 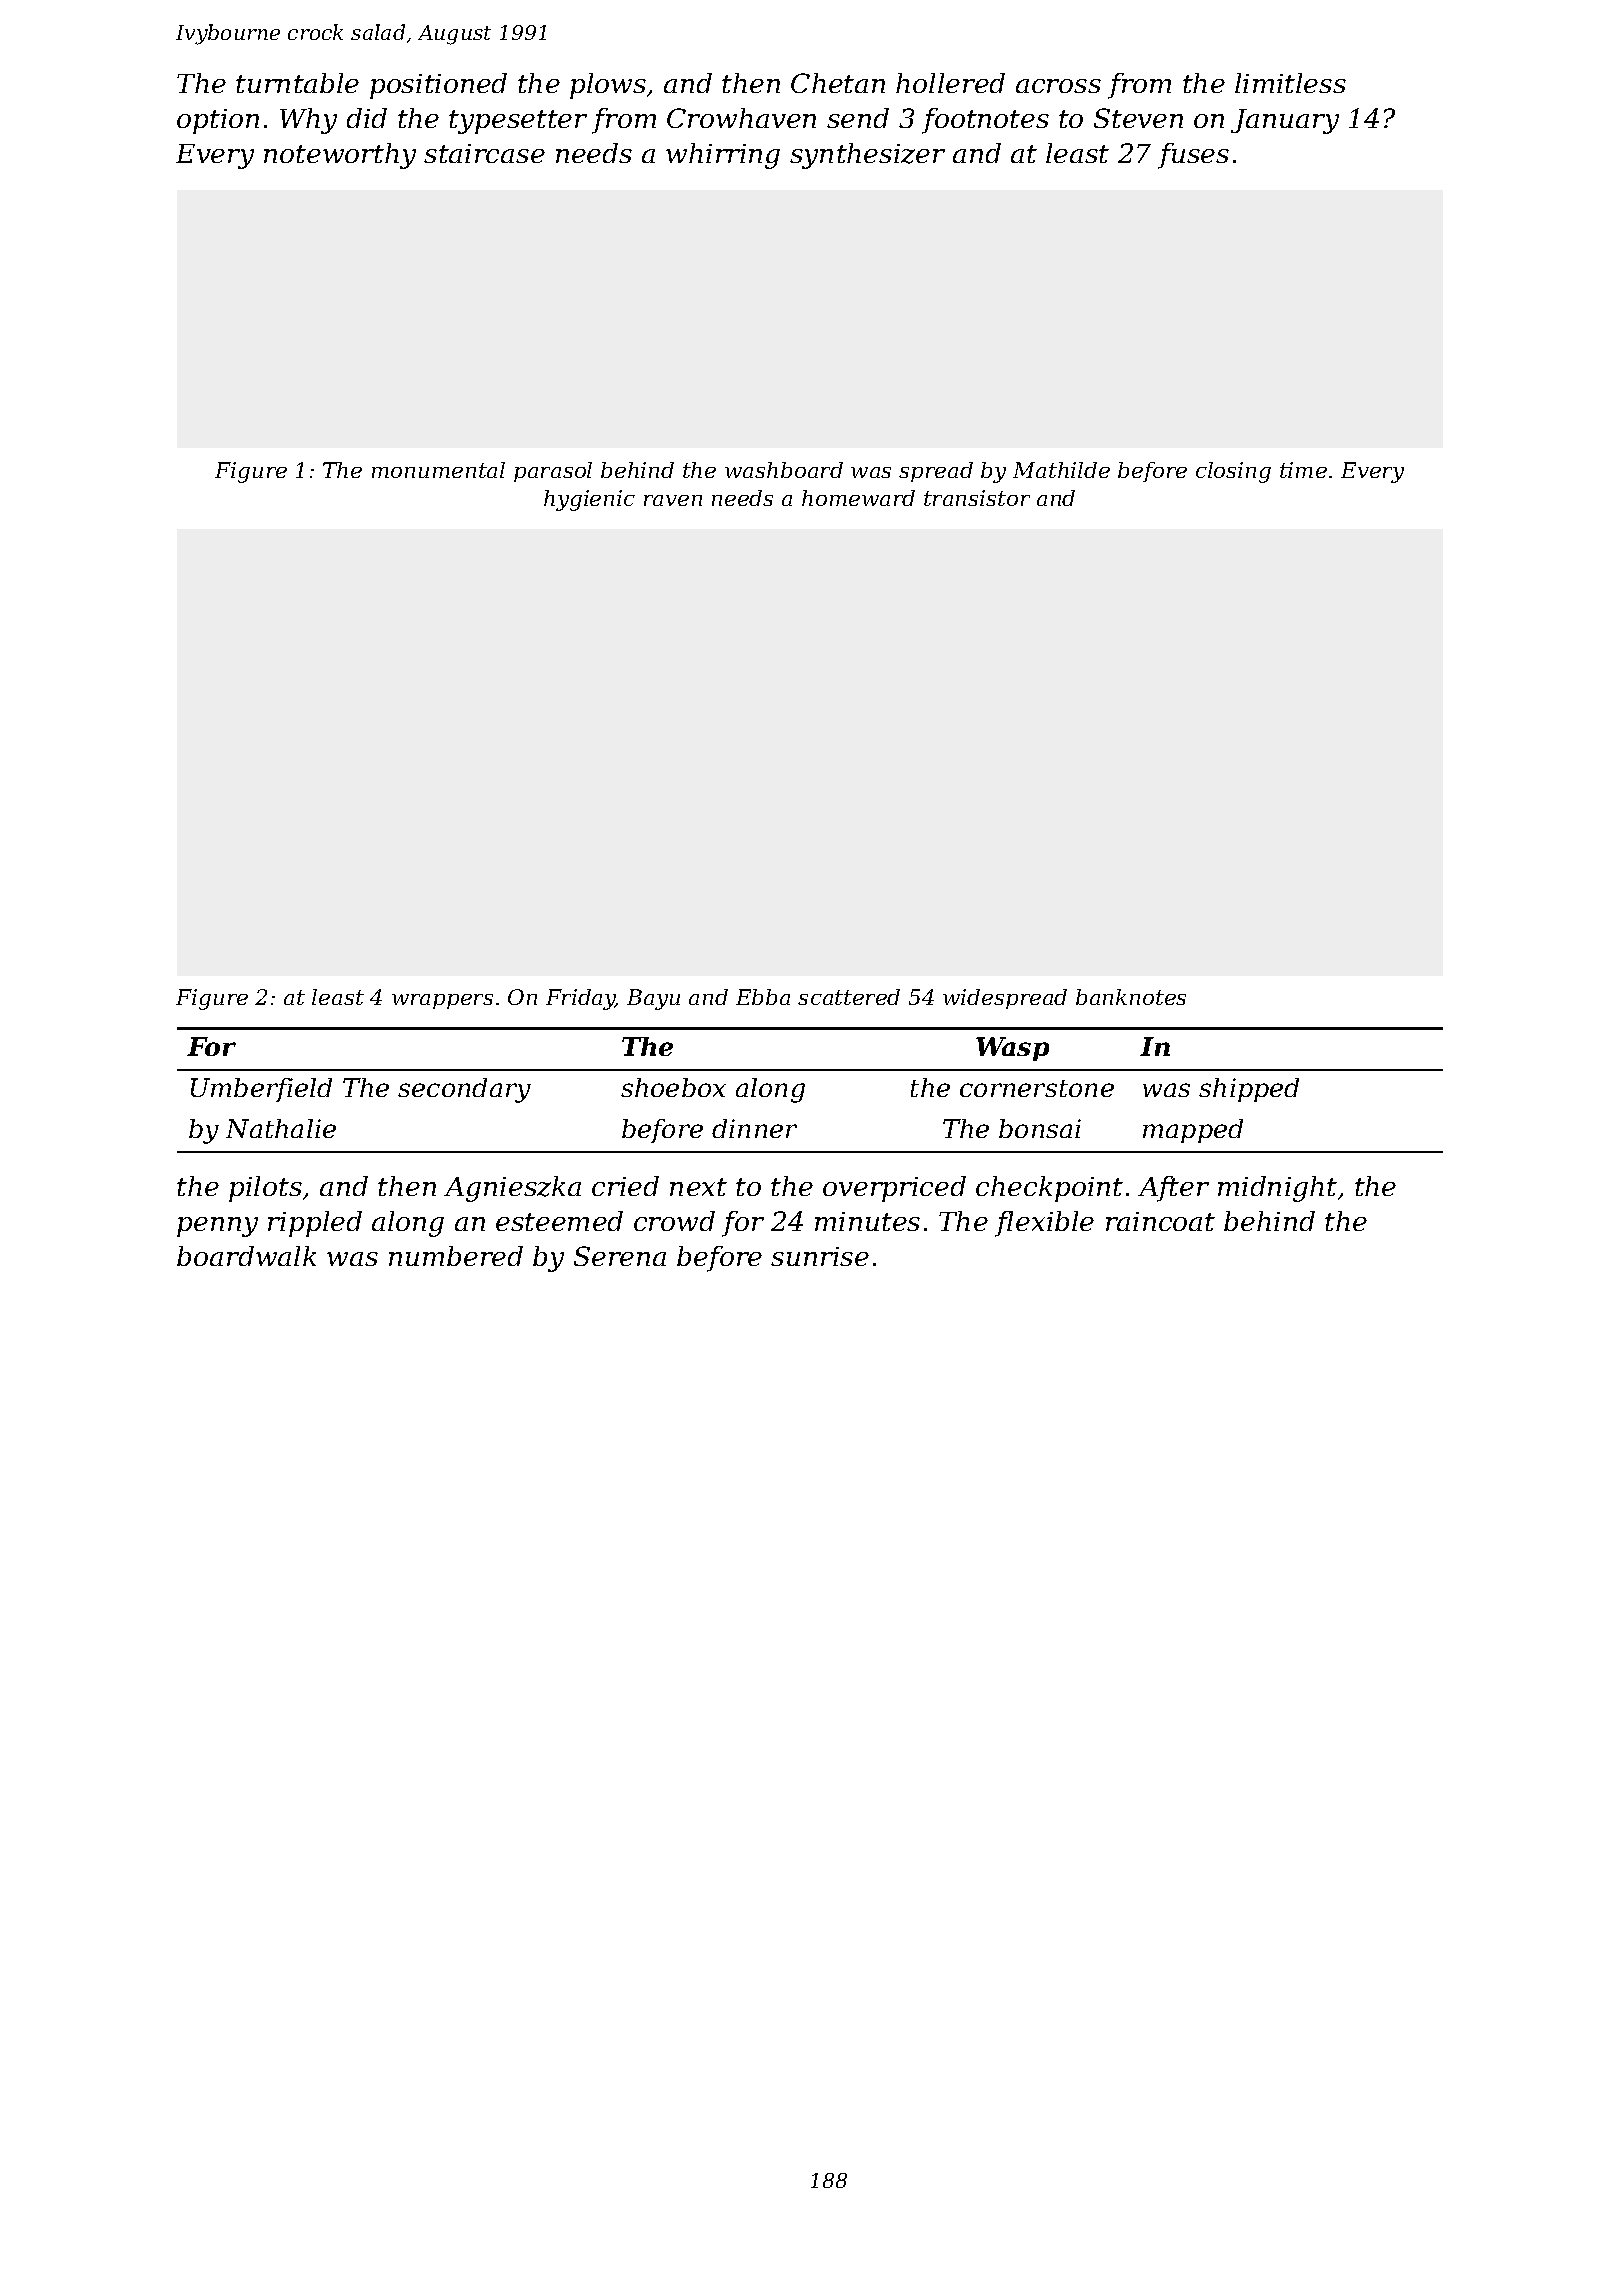 I want to click on numbered, so click(x=456, y=1256).
